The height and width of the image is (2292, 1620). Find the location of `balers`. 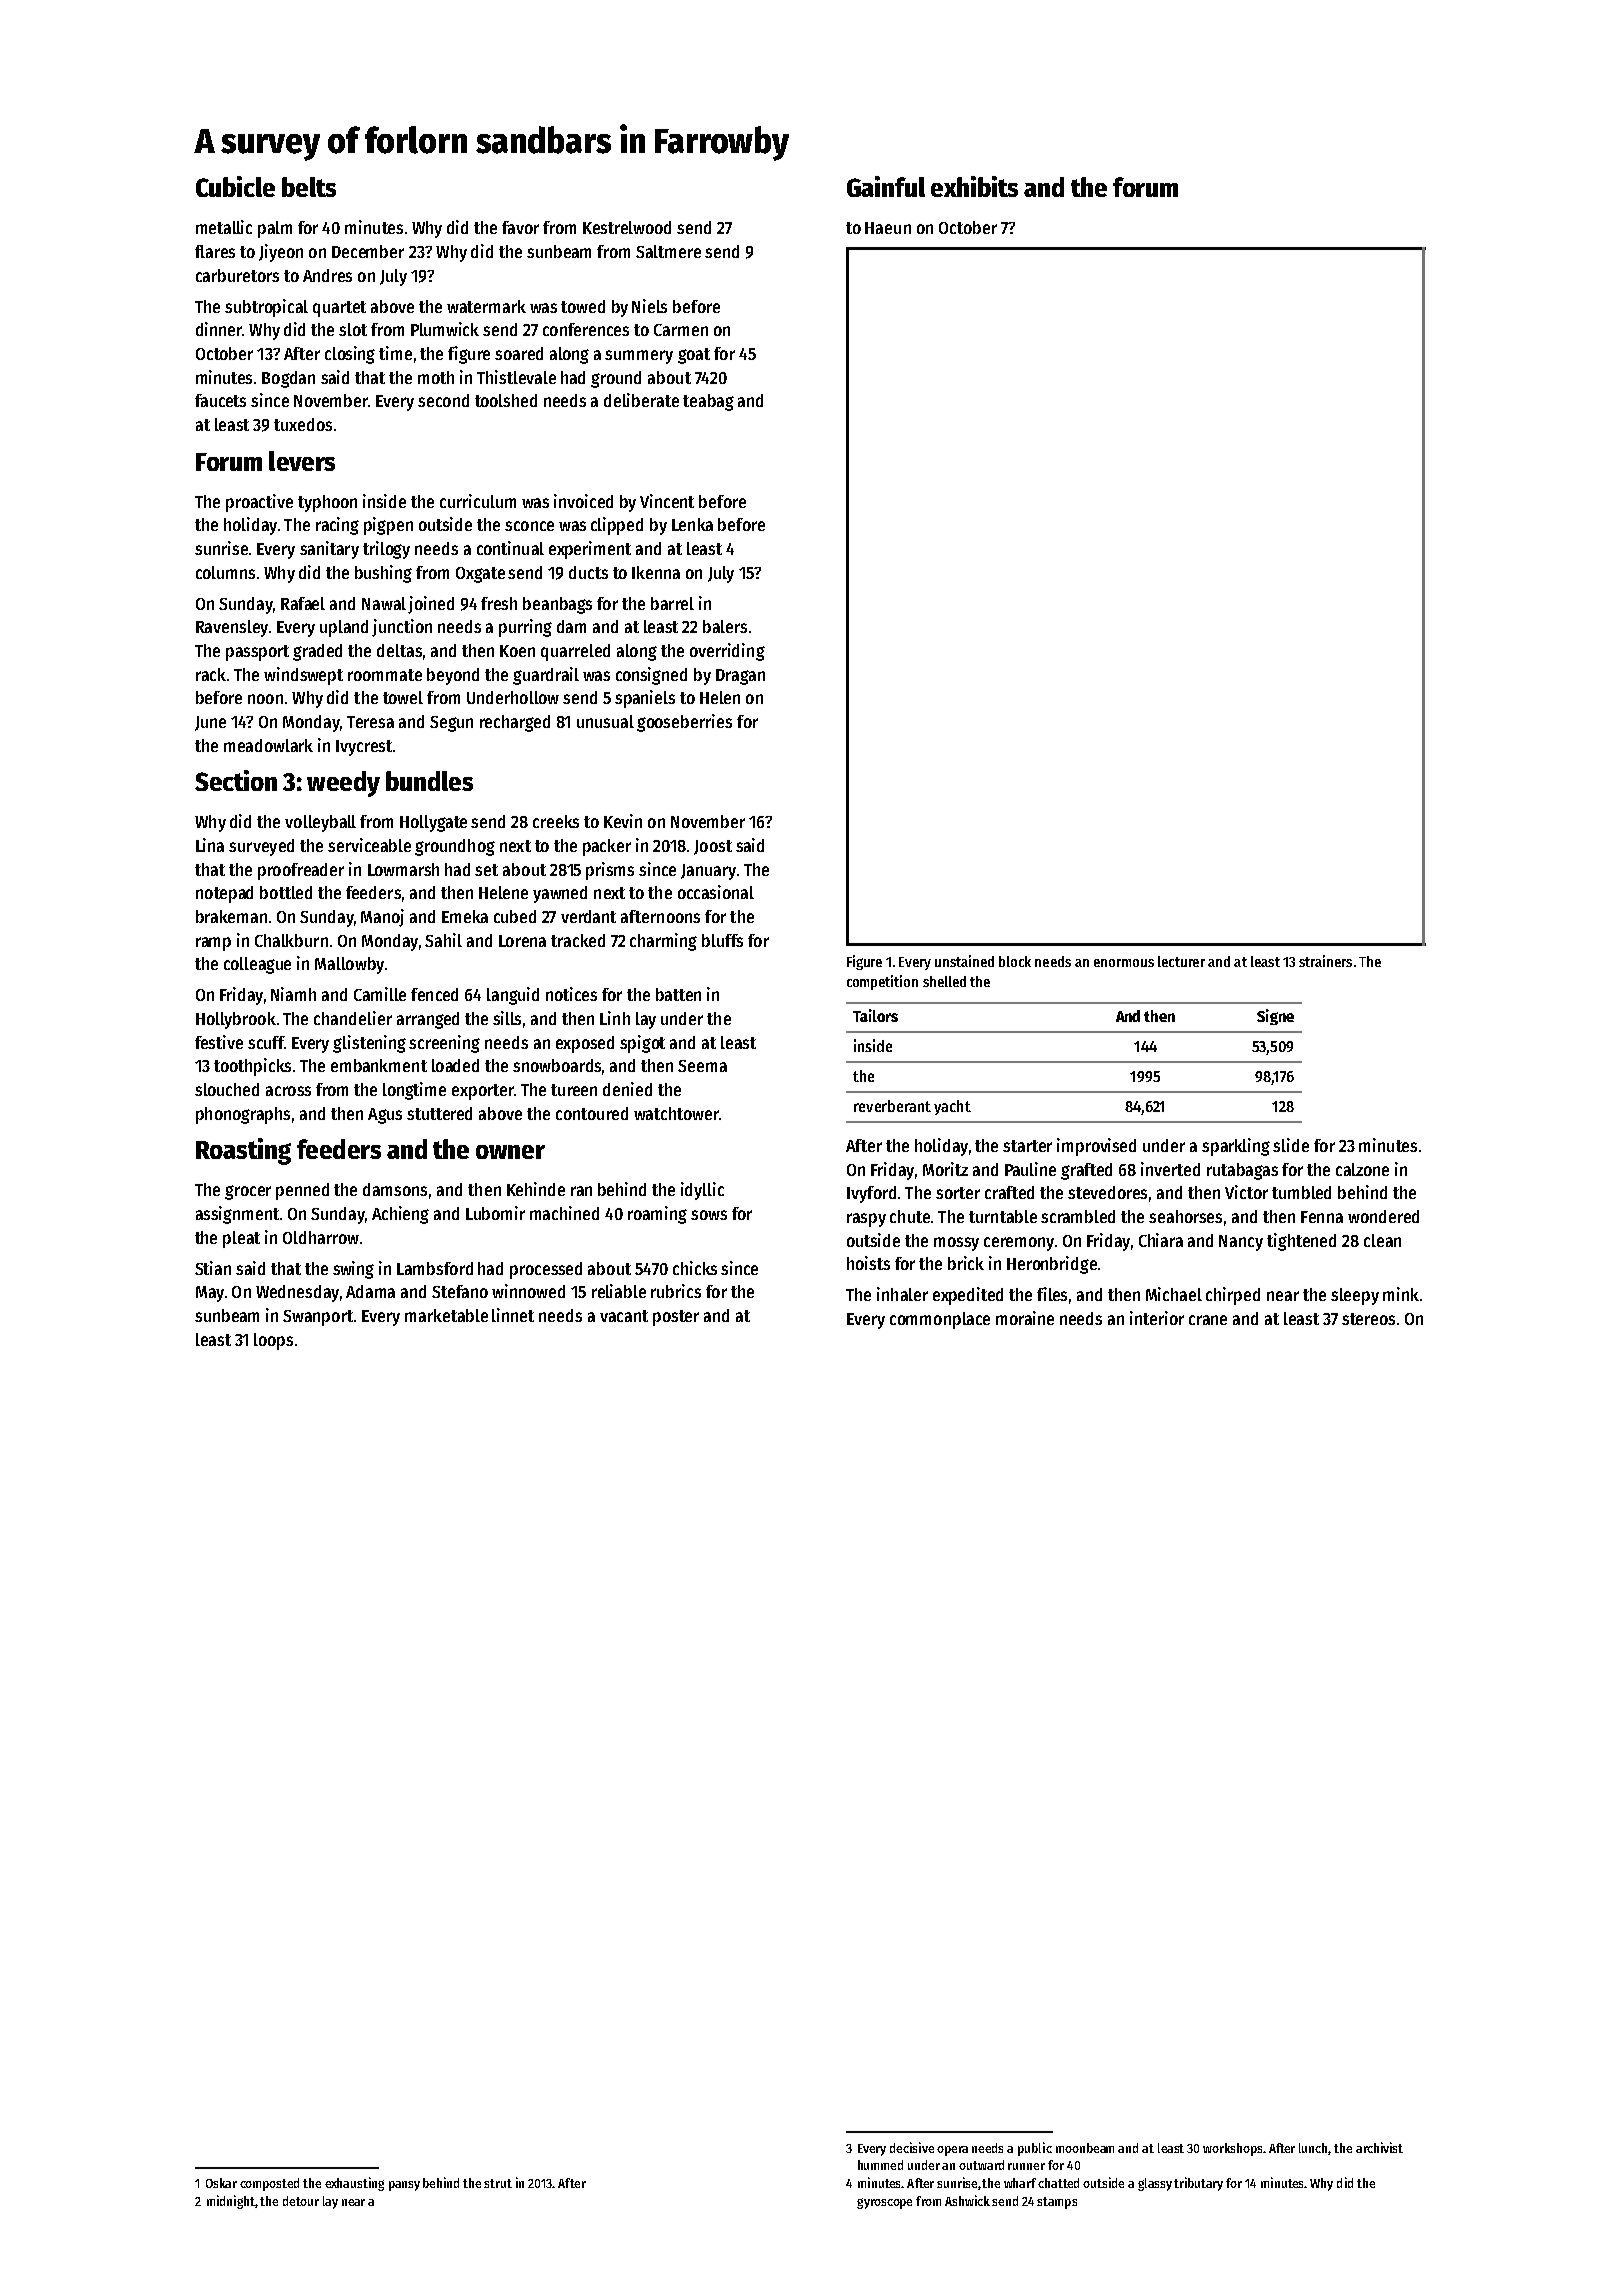

balers is located at coordinates (725, 626).
